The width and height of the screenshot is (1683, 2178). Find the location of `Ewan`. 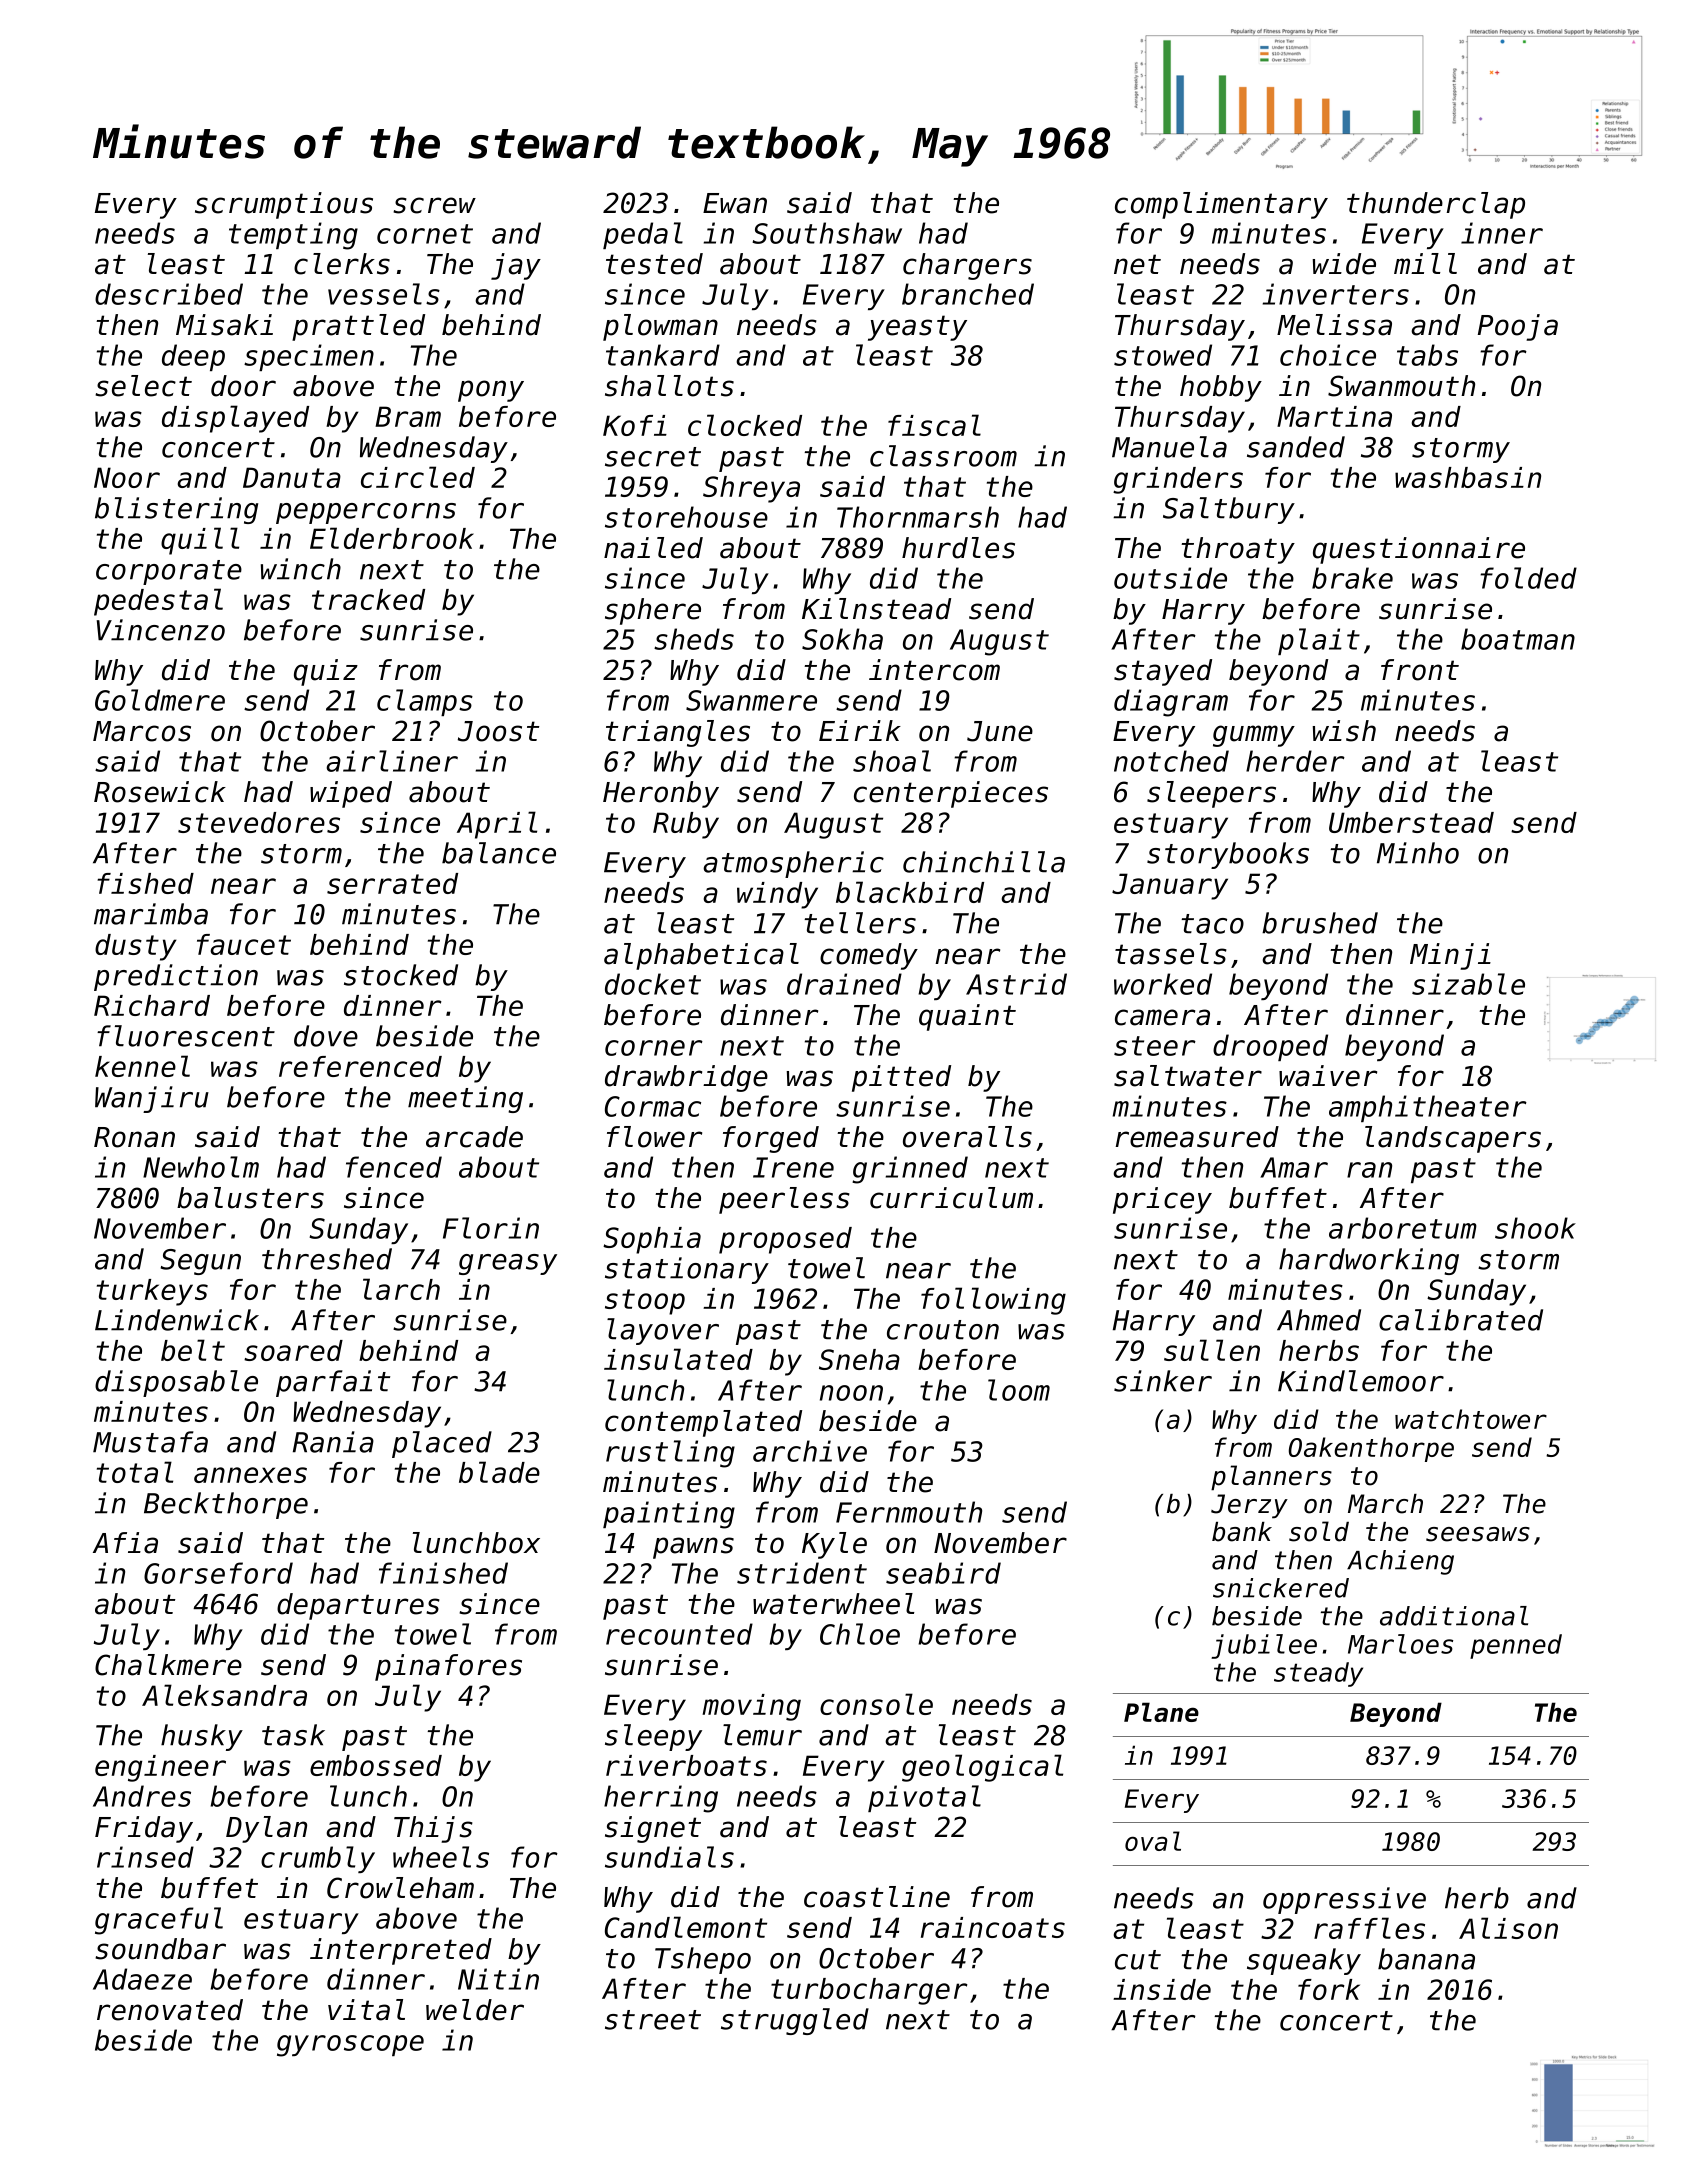

Ewan is located at coordinates (735, 203).
